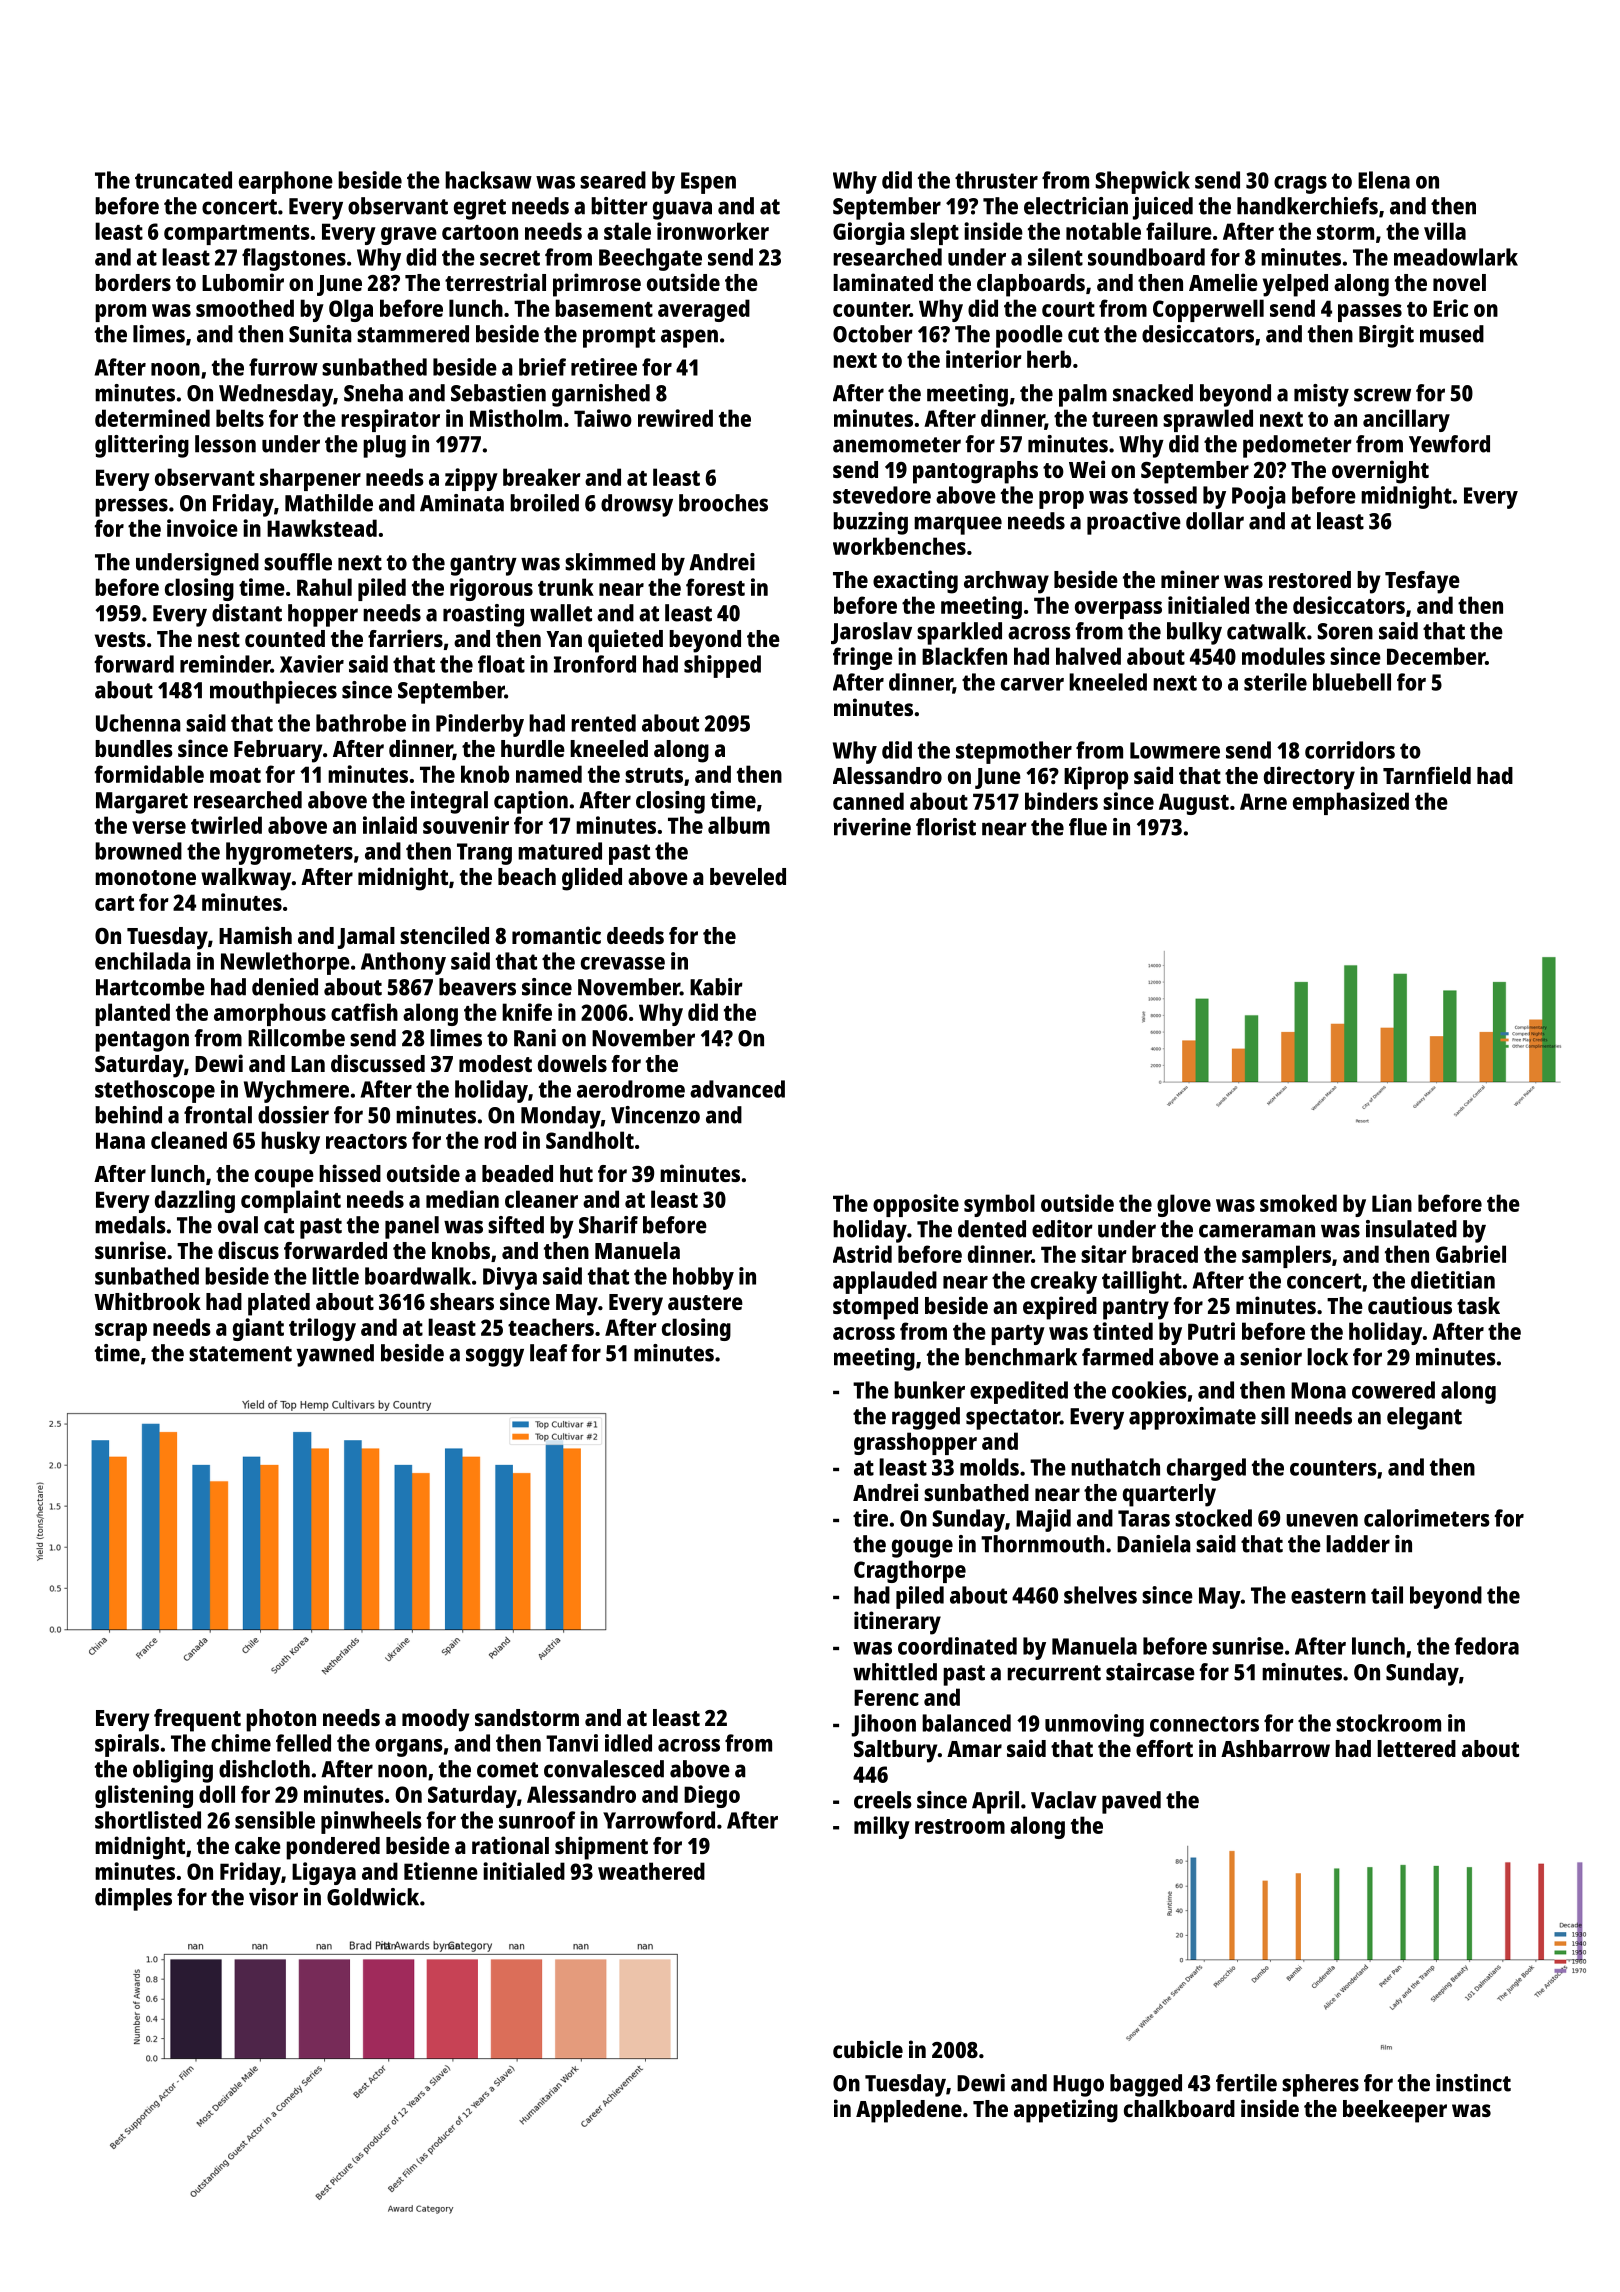  I want to click on pantographs, so click(975, 472).
